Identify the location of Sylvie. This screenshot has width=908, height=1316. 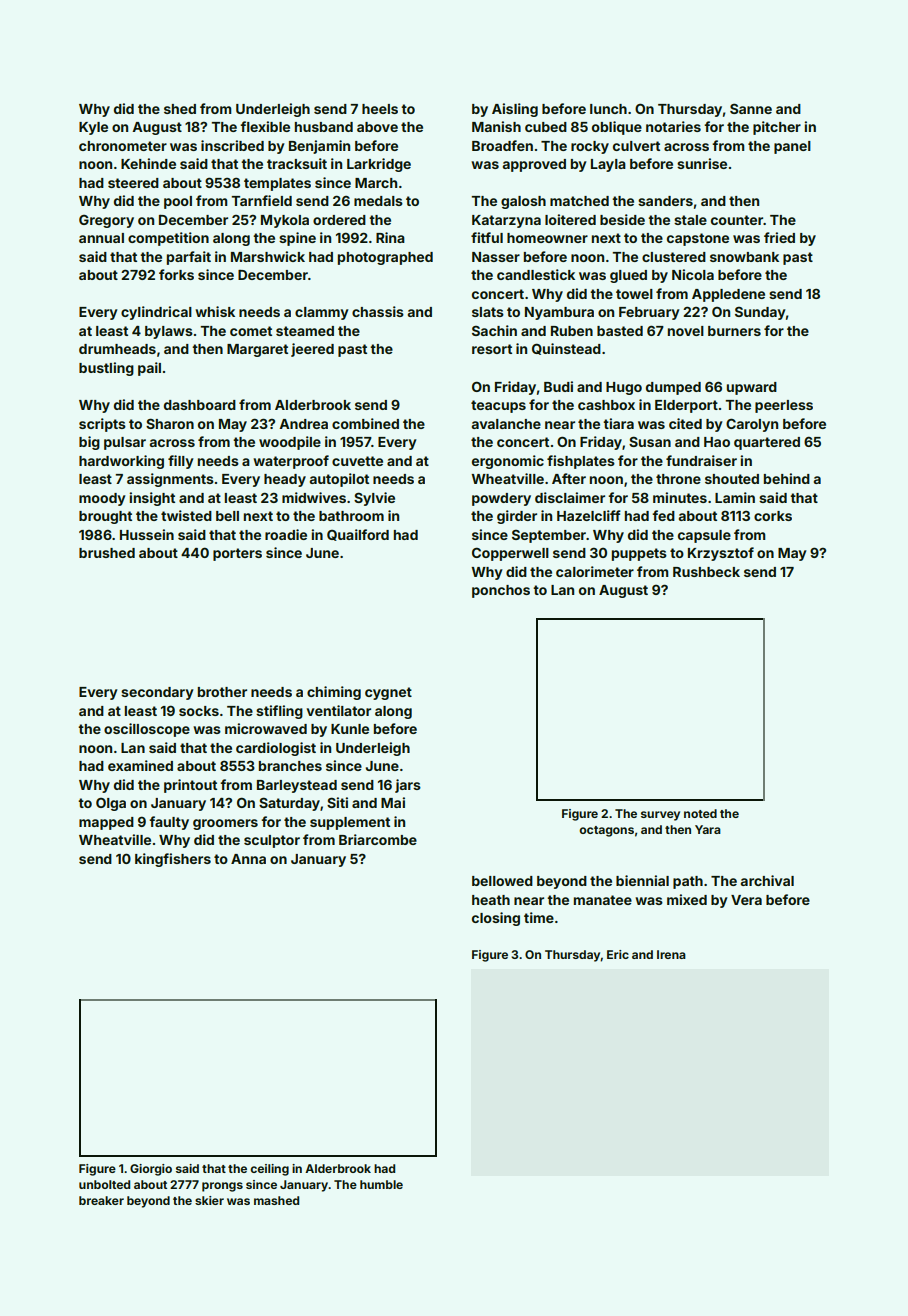
(374, 499).
